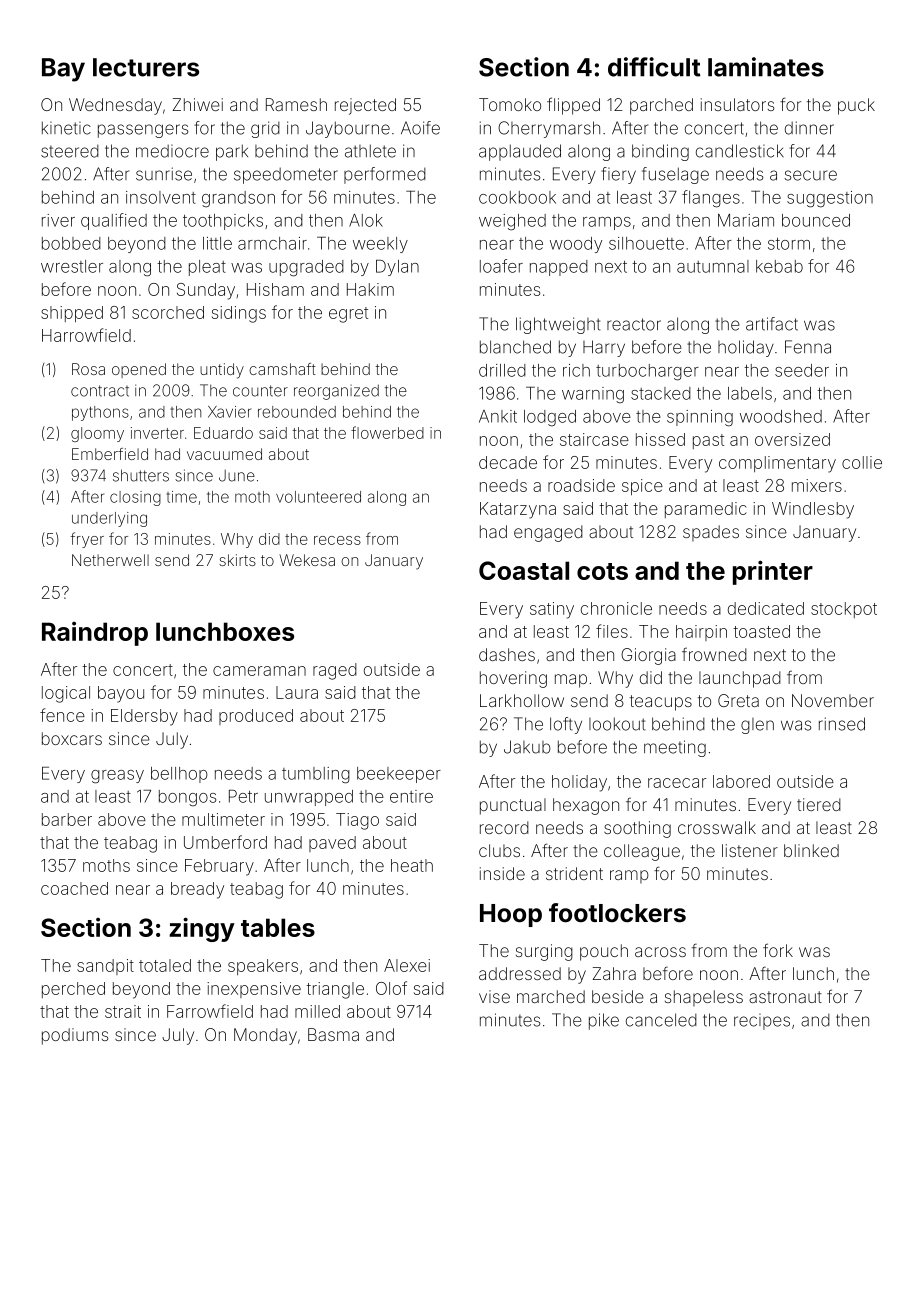 This screenshot has height=1308, width=924. Describe the element at coordinates (316, 775) in the screenshot. I see `tumbling` at that location.
